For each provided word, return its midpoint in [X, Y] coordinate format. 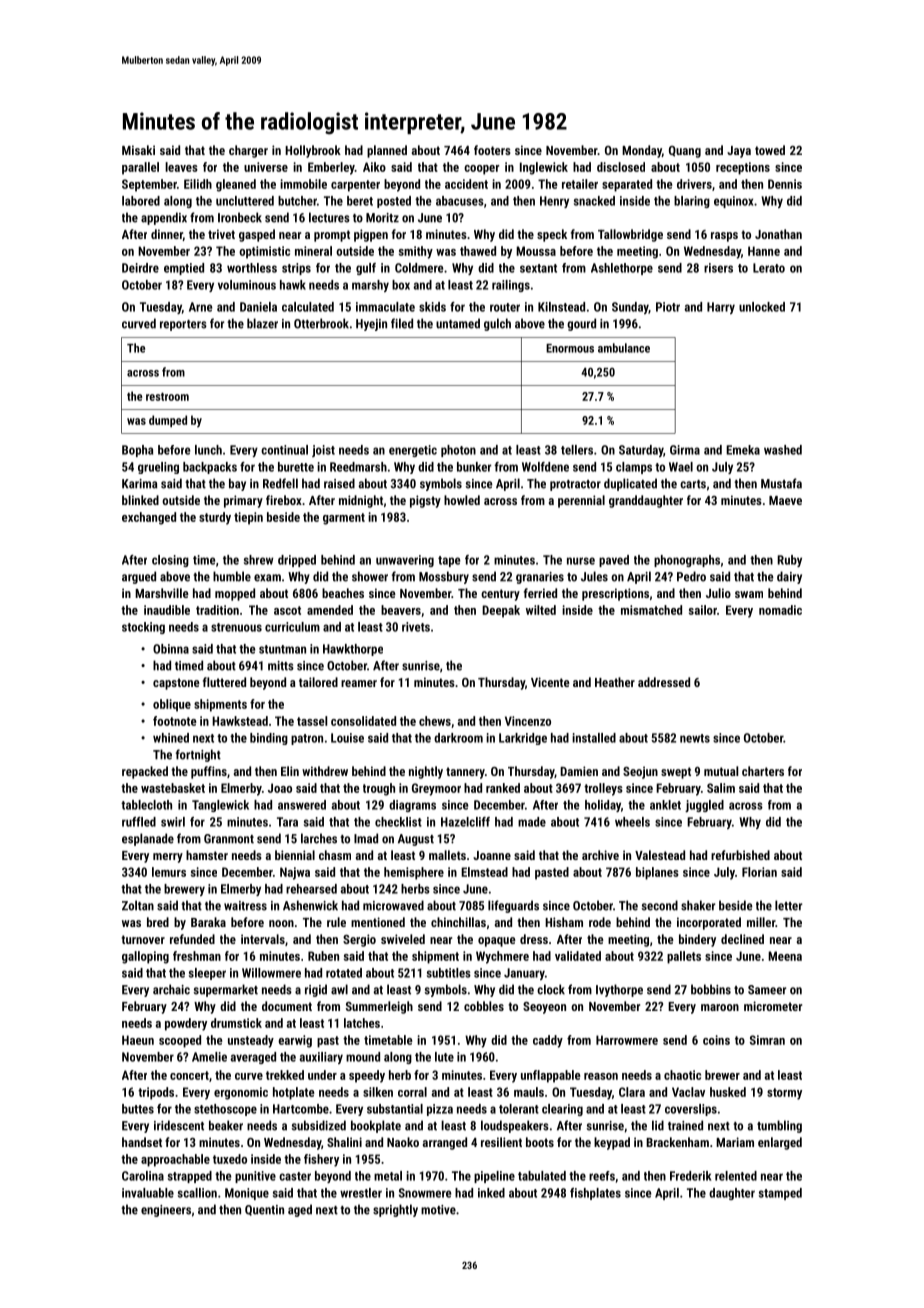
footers [492, 150]
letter [788, 905]
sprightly [395, 1210]
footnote [175, 721]
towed [770, 150]
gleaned [236, 185]
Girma [685, 450]
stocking [143, 628]
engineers [166, 1211]
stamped [780, 1194]
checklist [398, 822]
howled [462, 500]
